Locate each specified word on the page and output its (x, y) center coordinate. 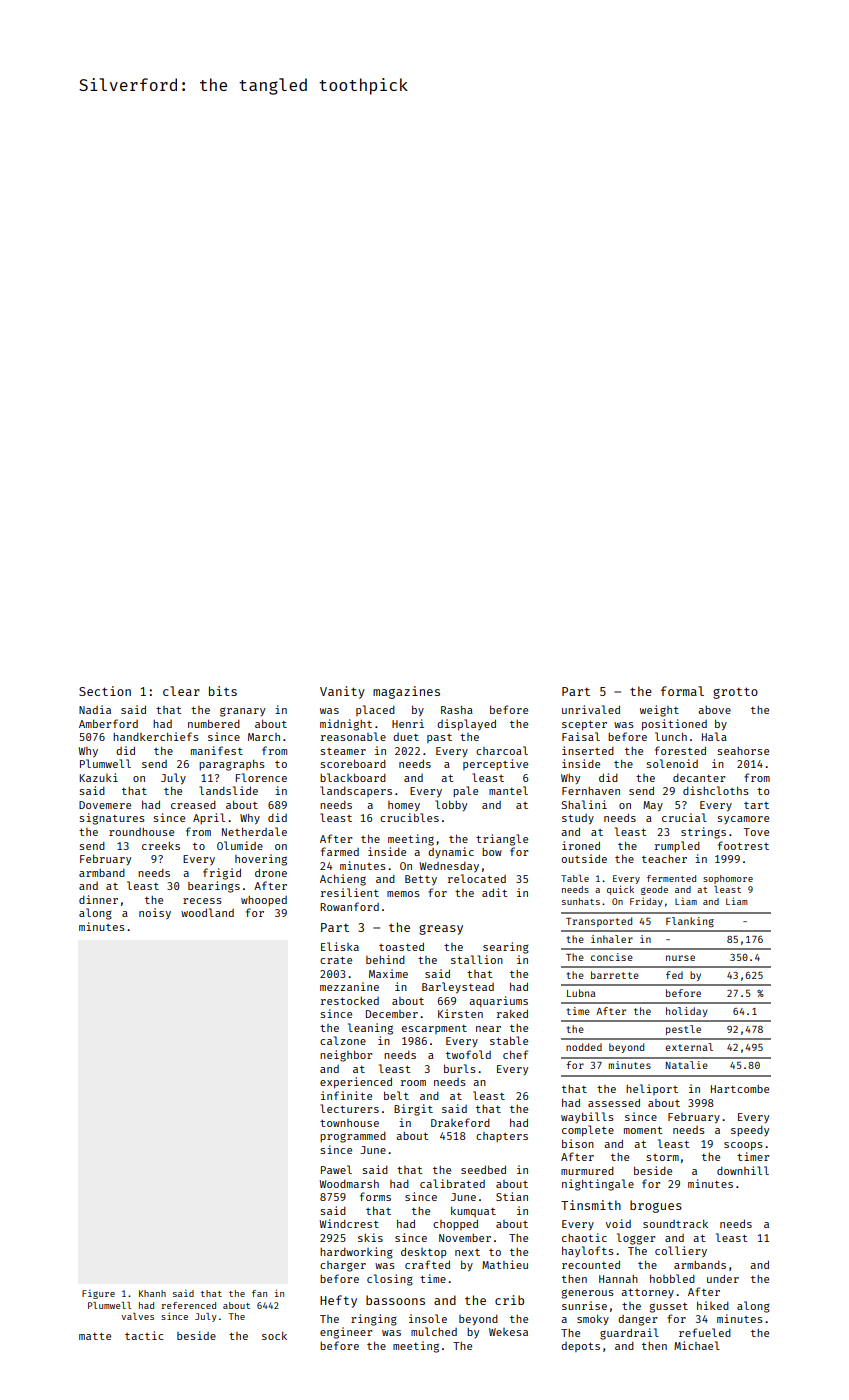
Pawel (336, 1169)
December (392, 1014)
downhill (743, 1170)
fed (674, 975)
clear (181, 691)
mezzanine (349, 986)
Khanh (152, 1293)
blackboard (353, 777)
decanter (699, 778)
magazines (406, 692)
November (465, 1238)
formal (682, 691)
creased (193, 805)
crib (509, 1300)
